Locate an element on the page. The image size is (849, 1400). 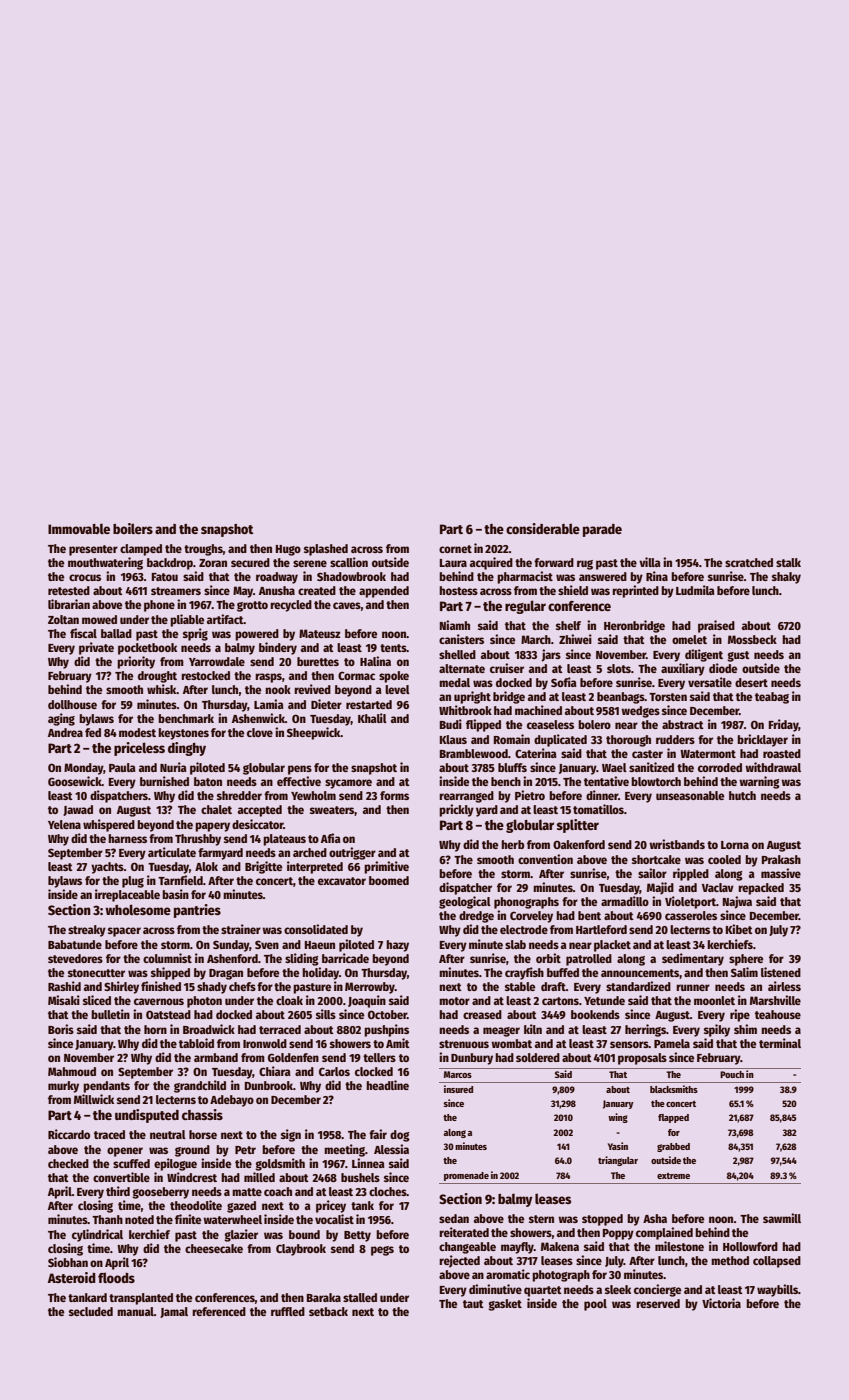
rug is located at coordinates (585, 565).
